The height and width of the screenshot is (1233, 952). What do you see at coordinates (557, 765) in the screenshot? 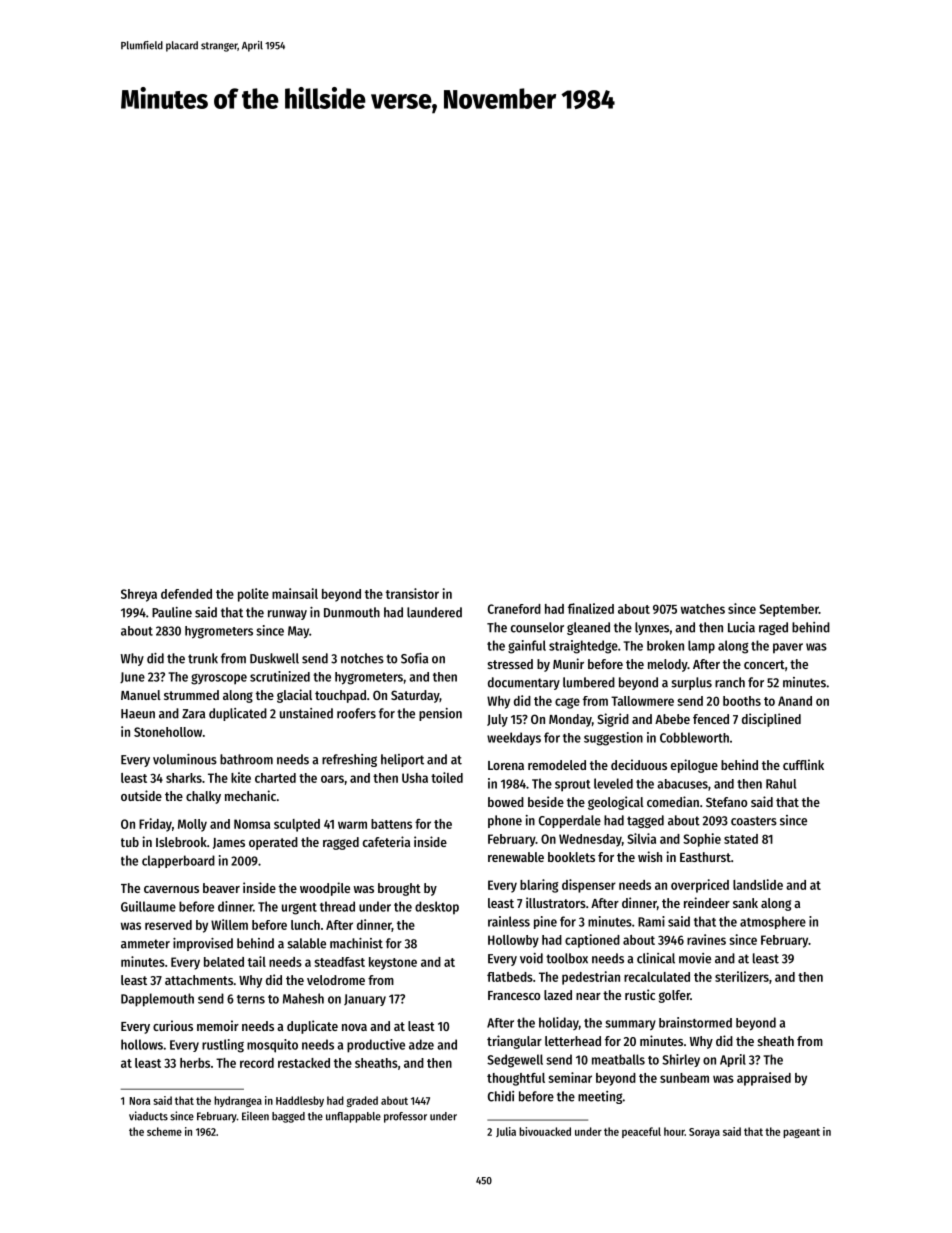
I see `remodeled` at bounding box center [557, 765].
